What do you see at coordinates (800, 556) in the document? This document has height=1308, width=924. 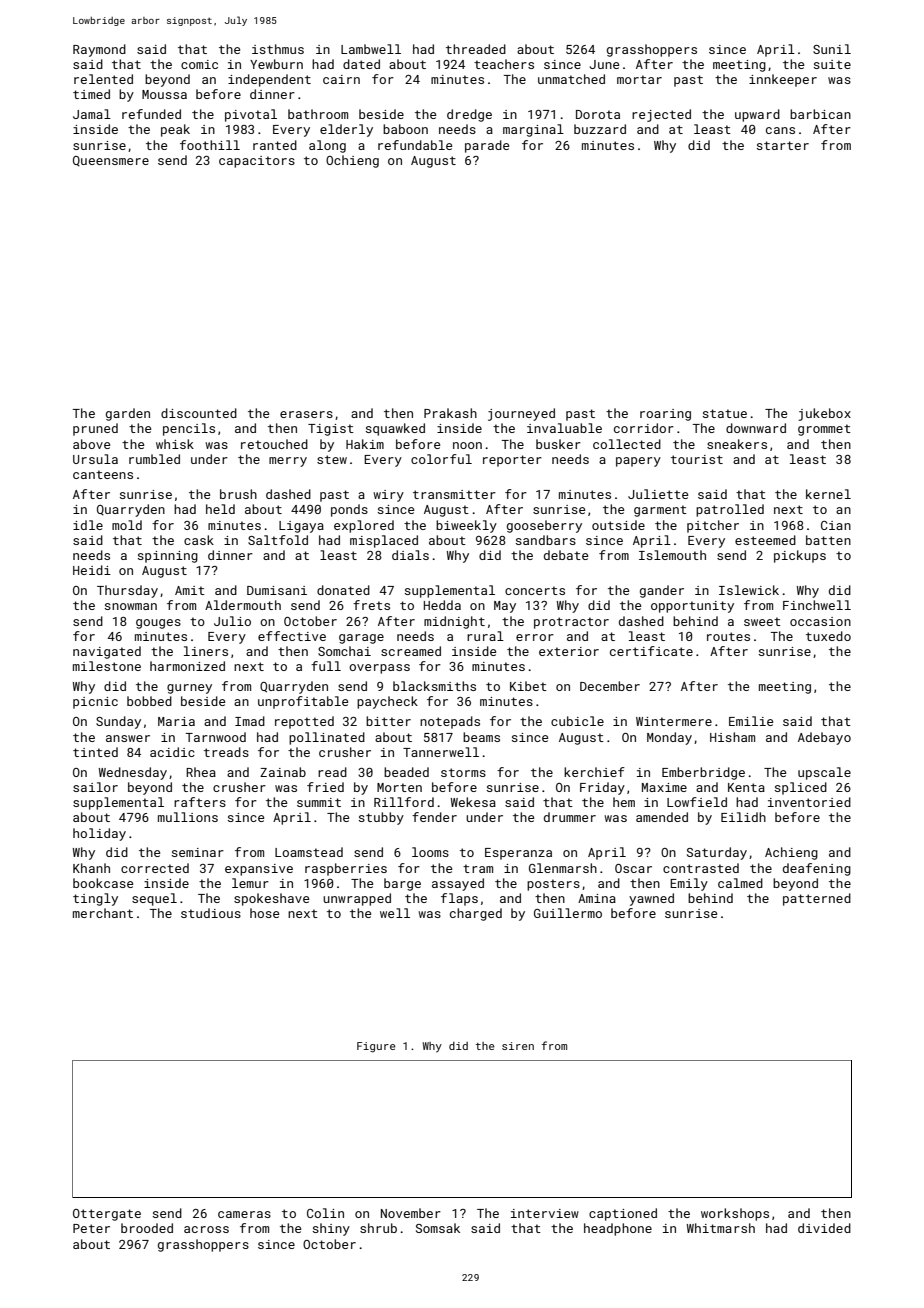 I see `pickups` at bounding box center [800, 556].
